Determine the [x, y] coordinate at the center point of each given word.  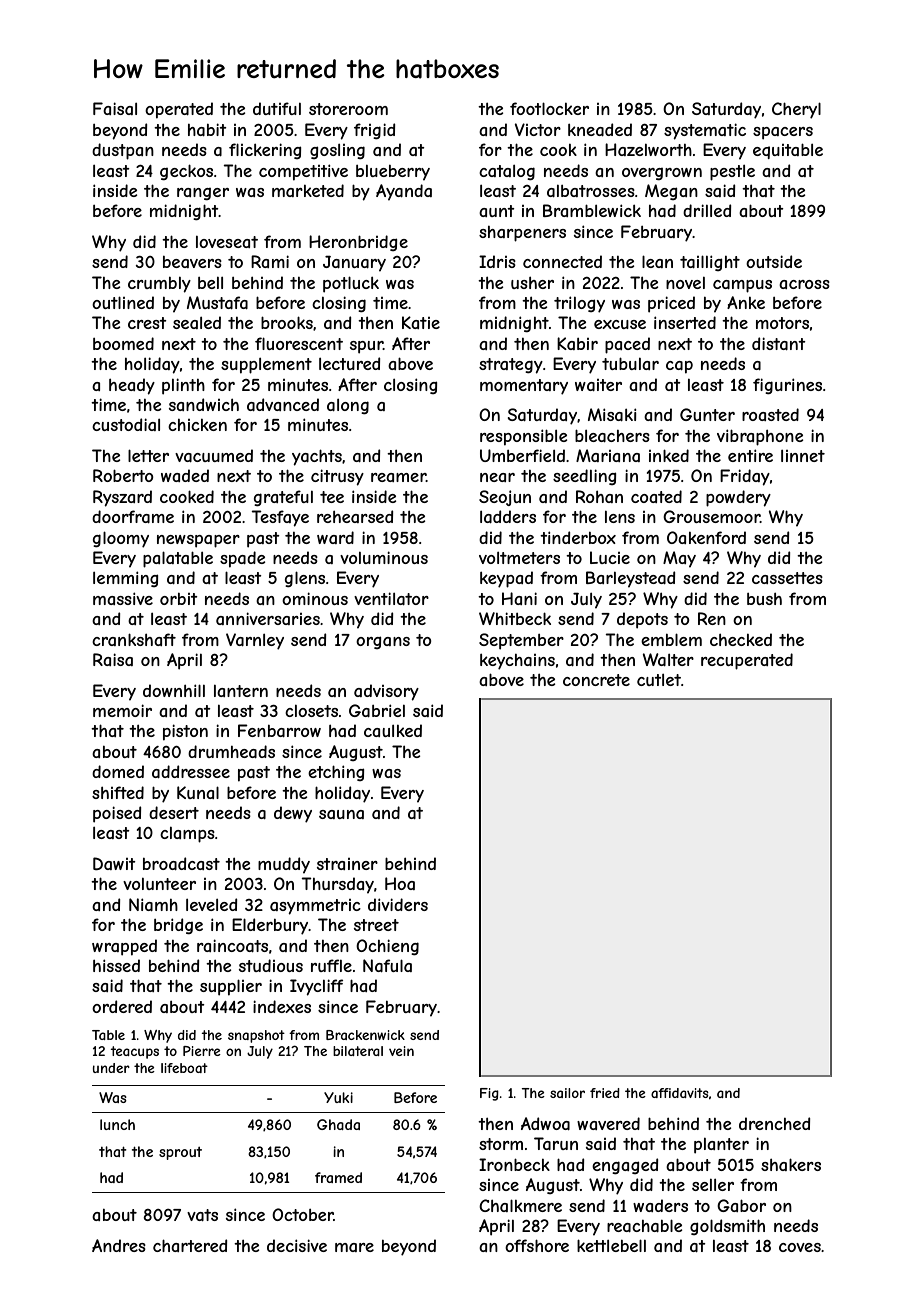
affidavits [680, 1093]
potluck [351, 284]
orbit [179, 599]
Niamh [153, 904]
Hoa [400, 883]
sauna [341, 814]
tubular [630, 363]
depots [642, 620]
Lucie [610, 557]
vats [202, 1215]
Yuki [338, 1097]
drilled [707, 210]
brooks [287, 322]
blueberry [393, 173]
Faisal [115, 108]
